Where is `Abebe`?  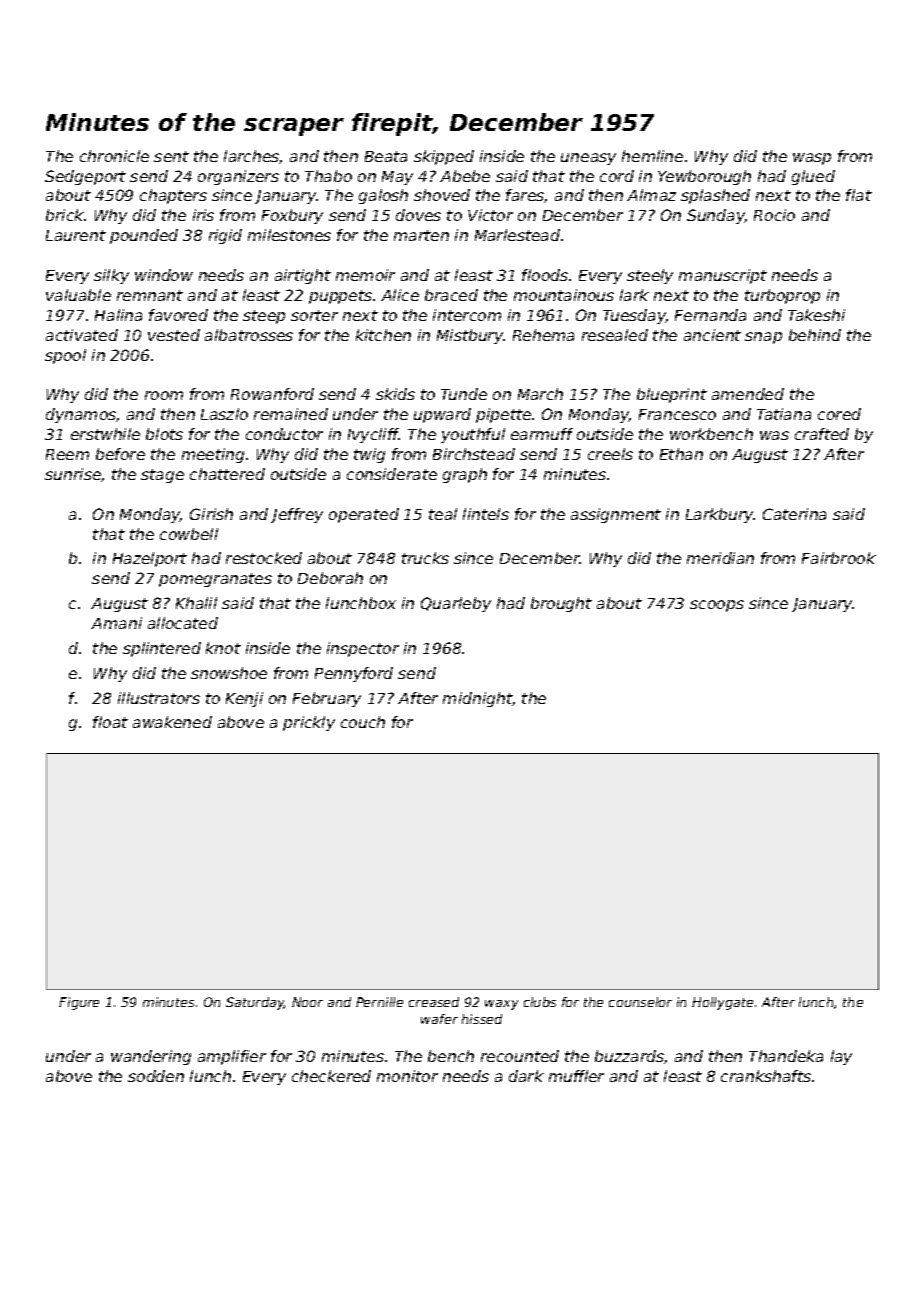 Abebe is located at coordinates (465, 176).
